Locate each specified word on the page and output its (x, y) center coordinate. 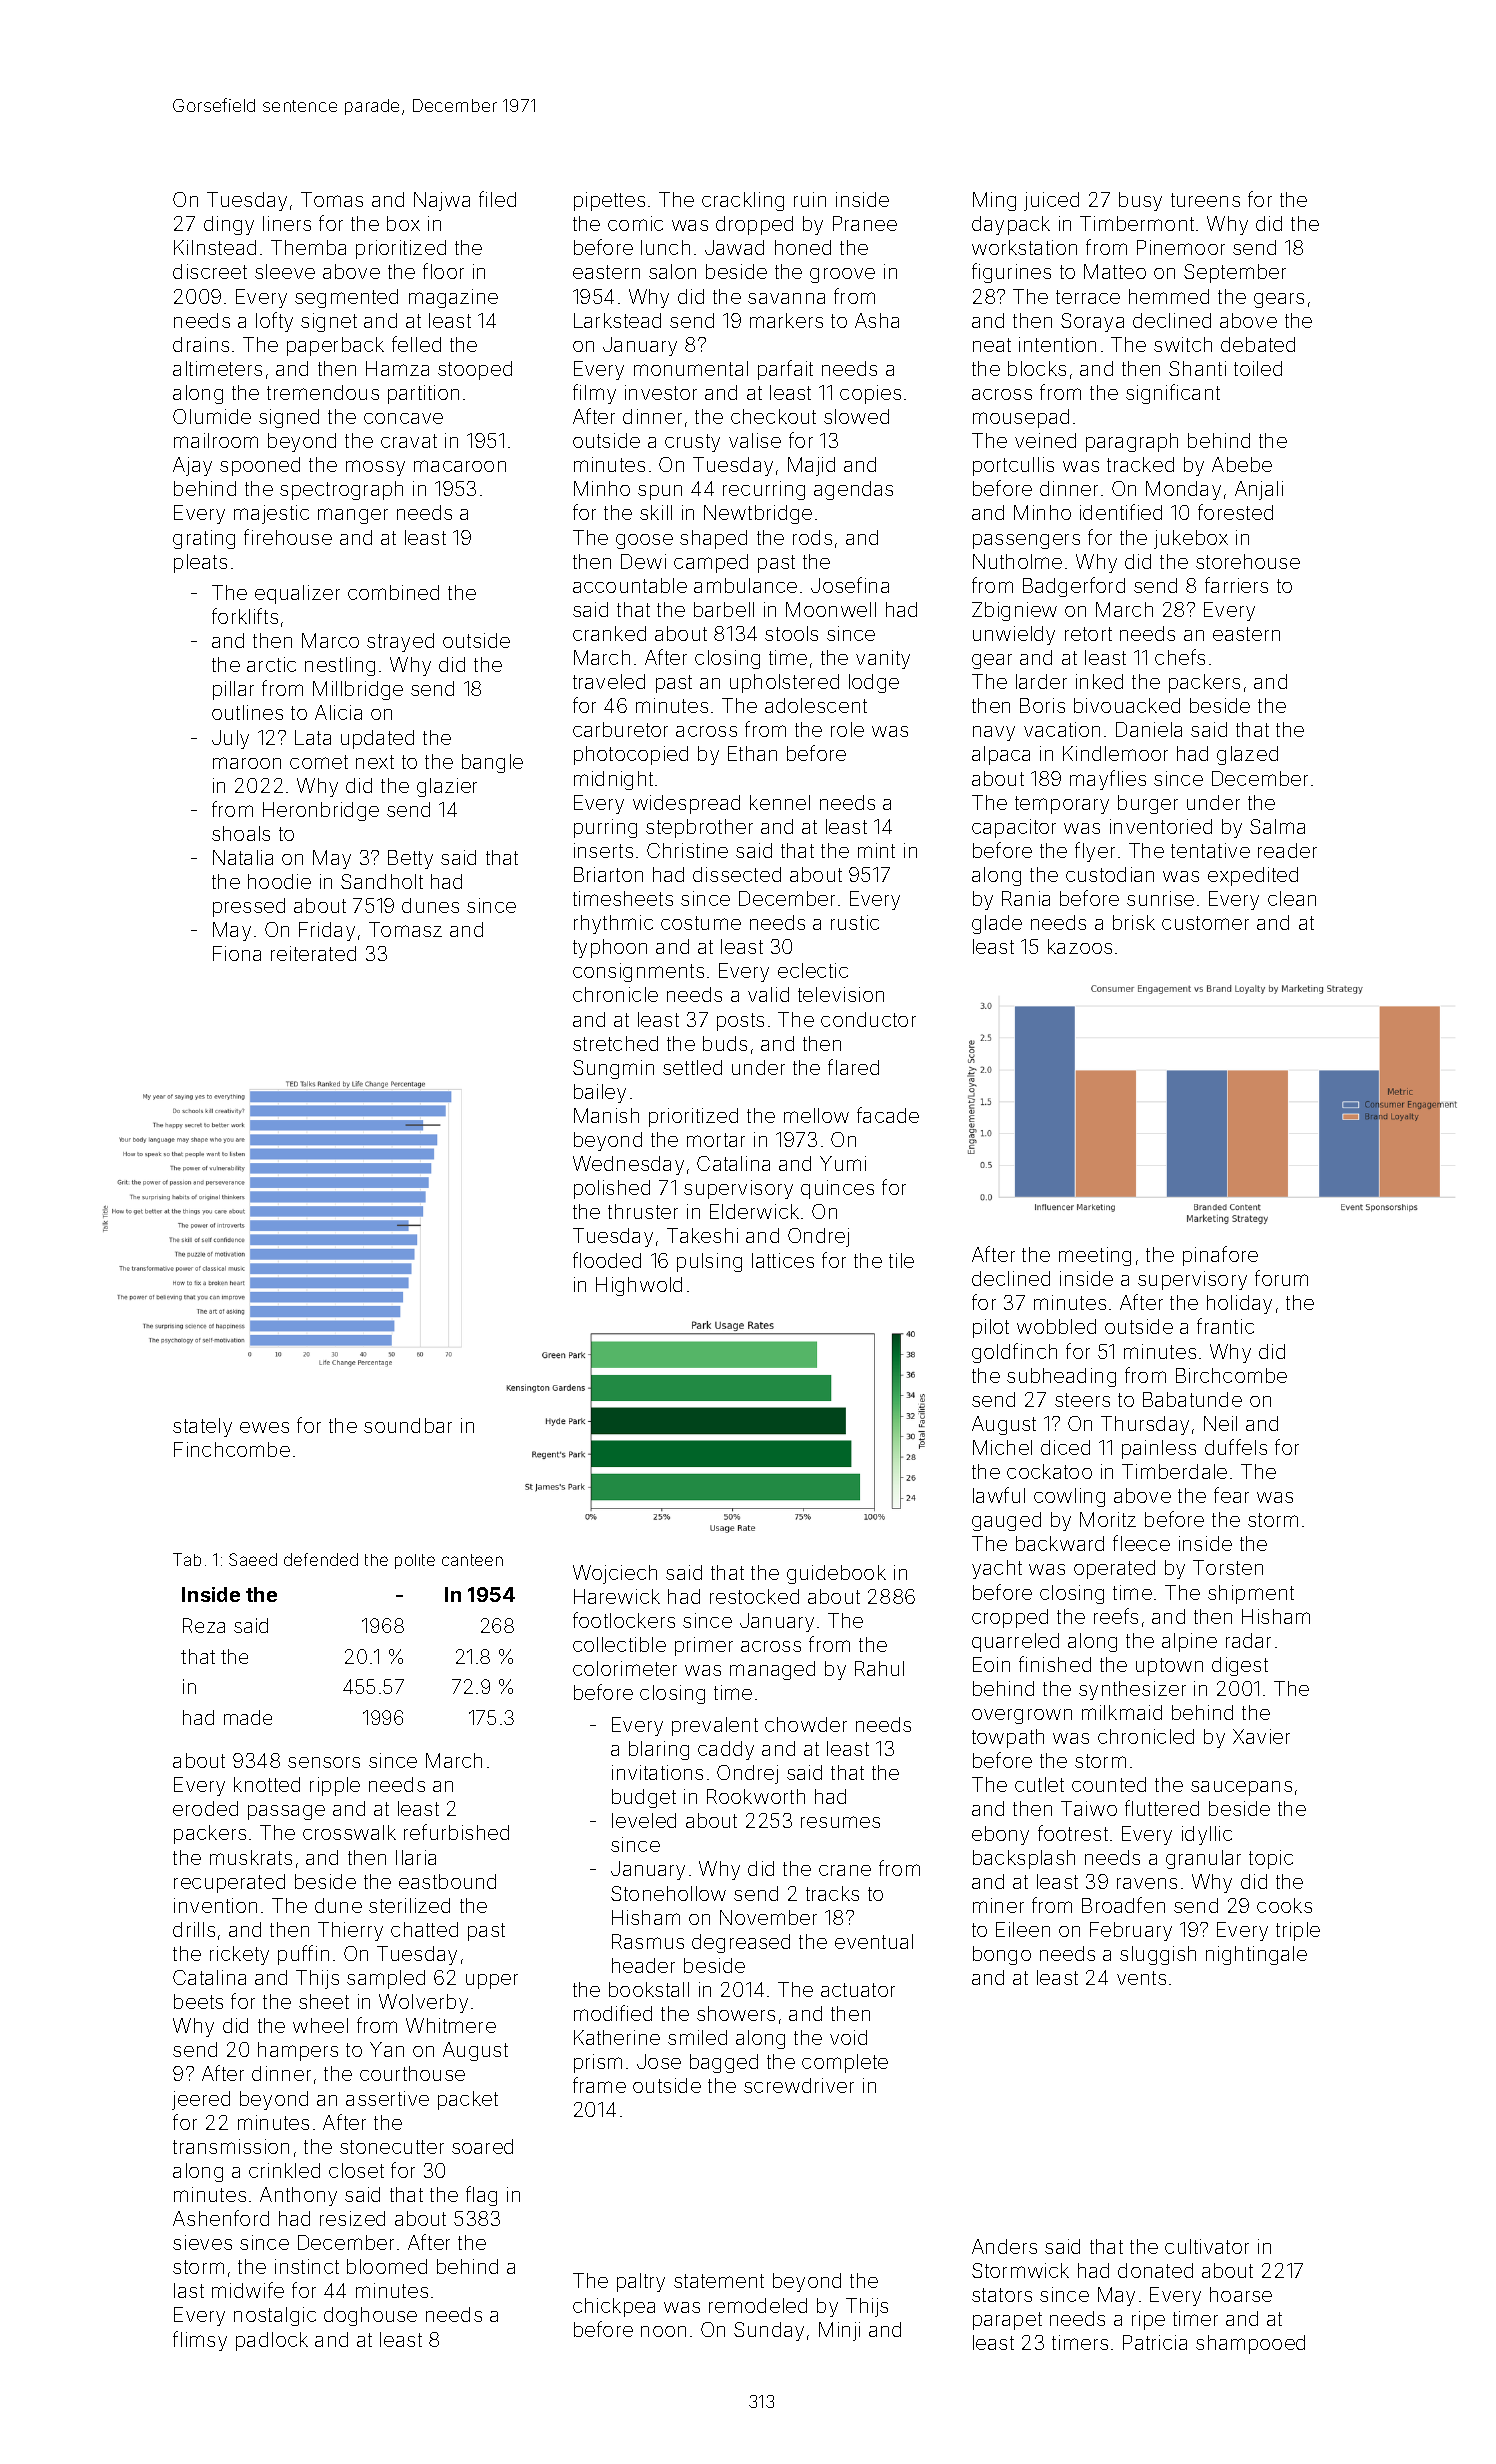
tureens (1205, 200)
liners (287, 223)
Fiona (237, 953)
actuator (858, 1990)
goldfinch (1014, 1353)
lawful (999, 1495)
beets (198, 2001)
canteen (472, 1560)
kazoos (1080, 946)
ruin (810, 199)
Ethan (752, 753)
